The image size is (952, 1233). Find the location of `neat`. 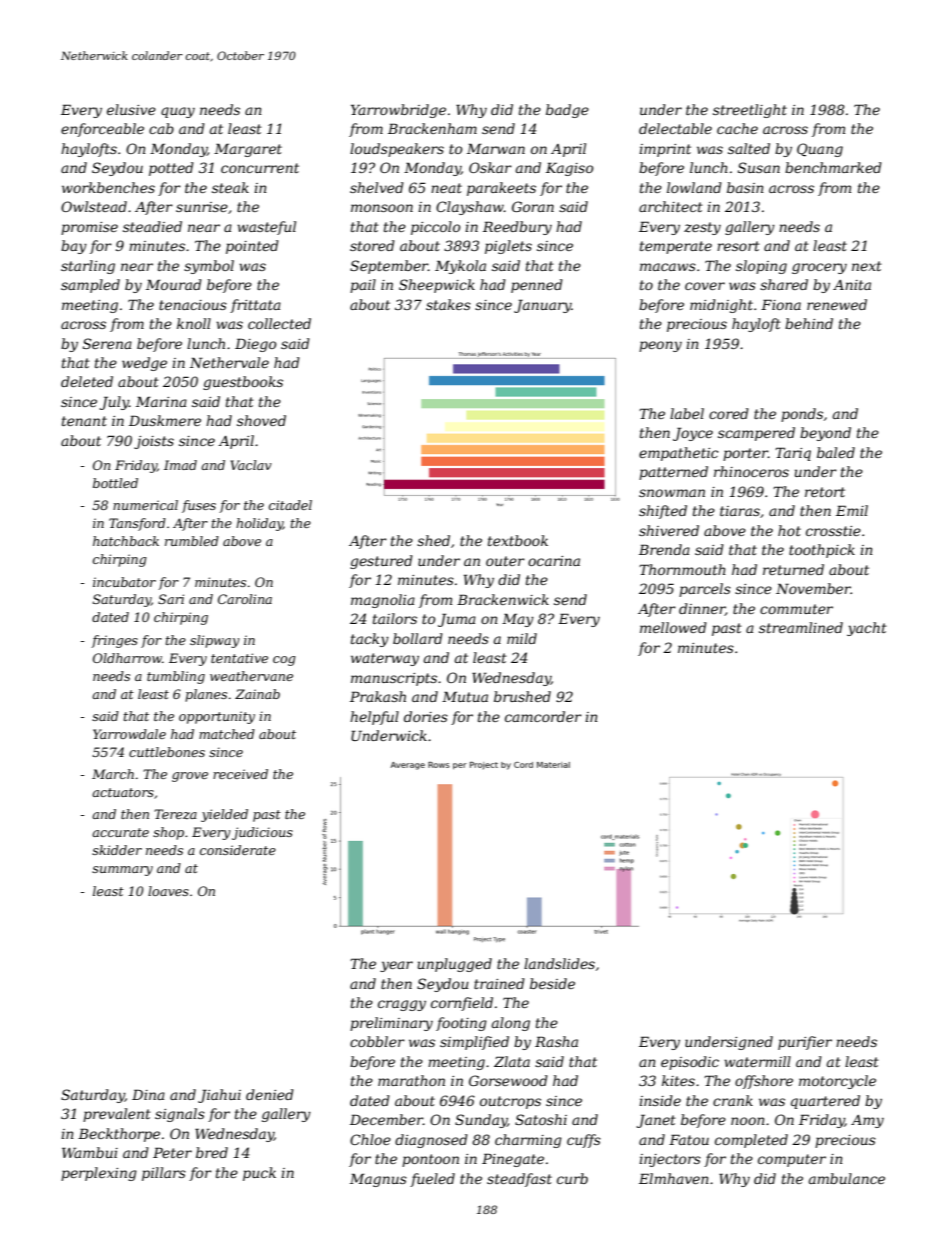

neat is located at coordinates (446, 188).
